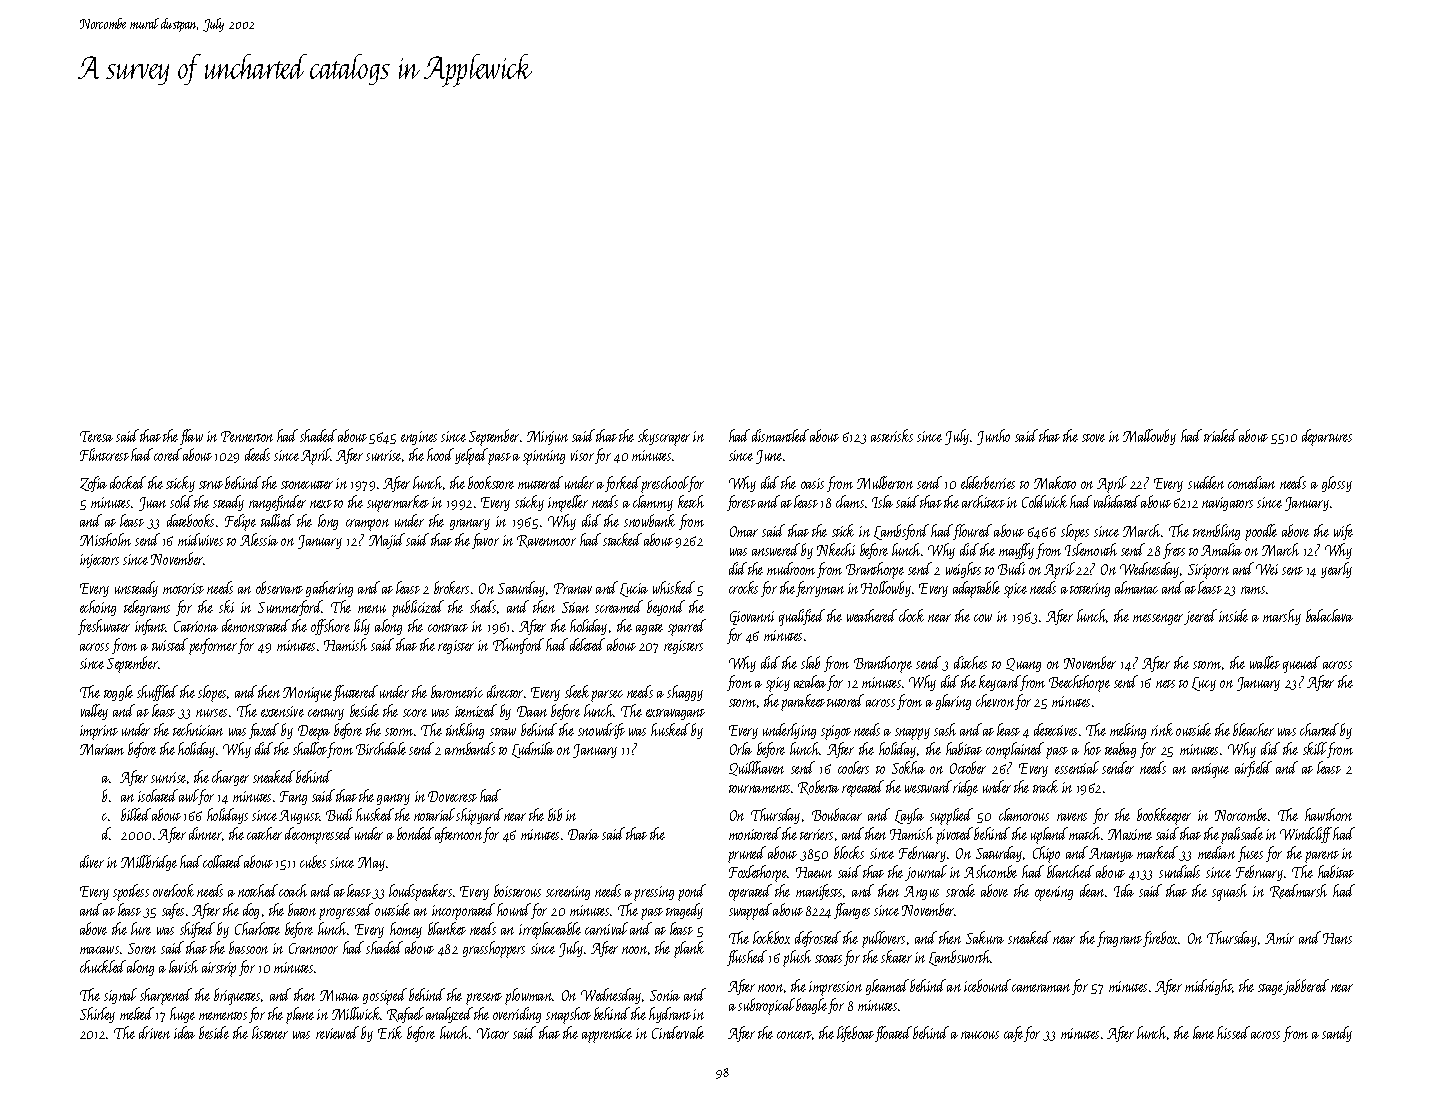 Image resolution: width=1433 pixels, height=1107 pixels. What do you see at coordinates (173, 911) in the screenshot?
I see `safes` at bounding box center [173, 911].
